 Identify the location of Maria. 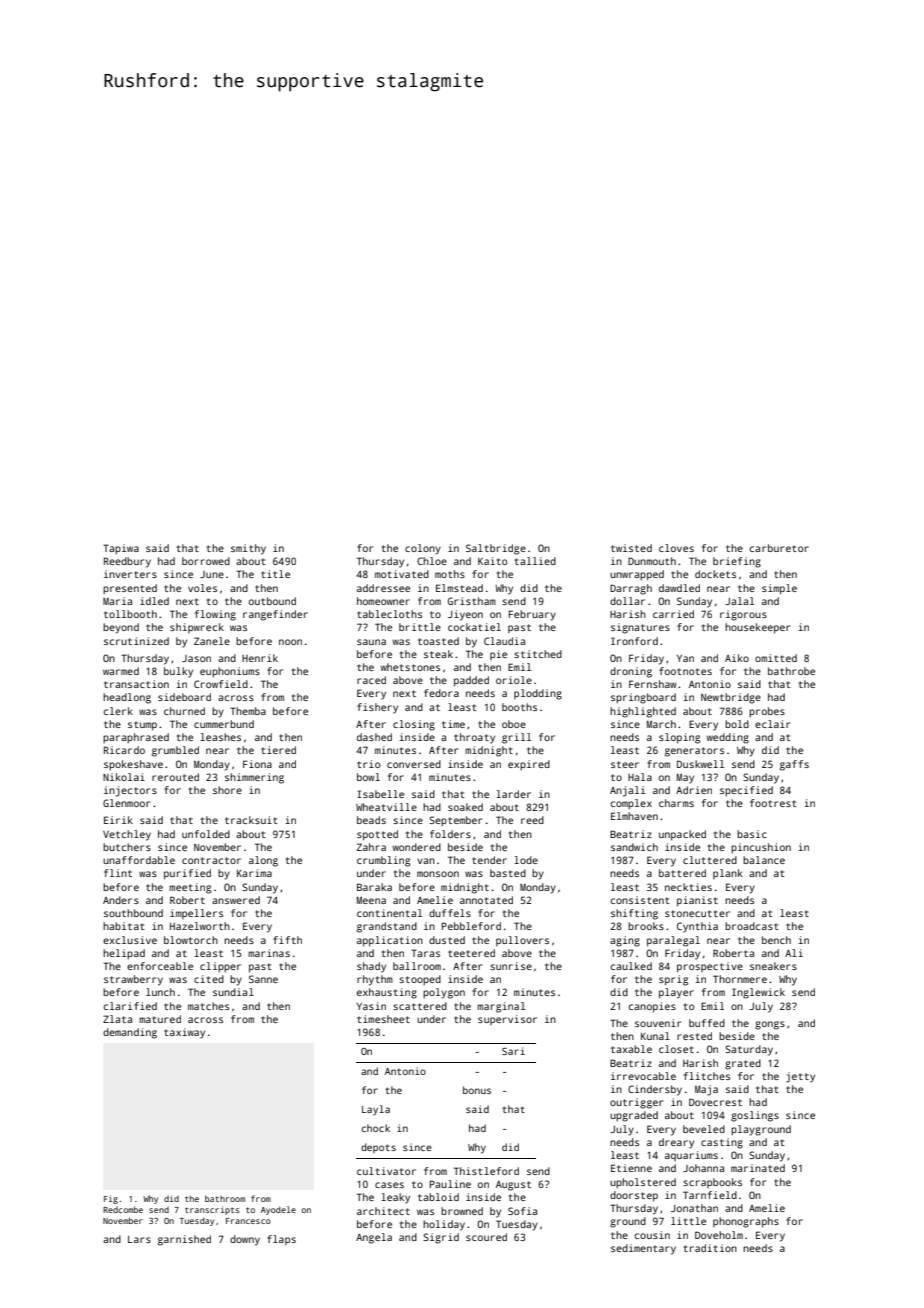
(117, 601).
